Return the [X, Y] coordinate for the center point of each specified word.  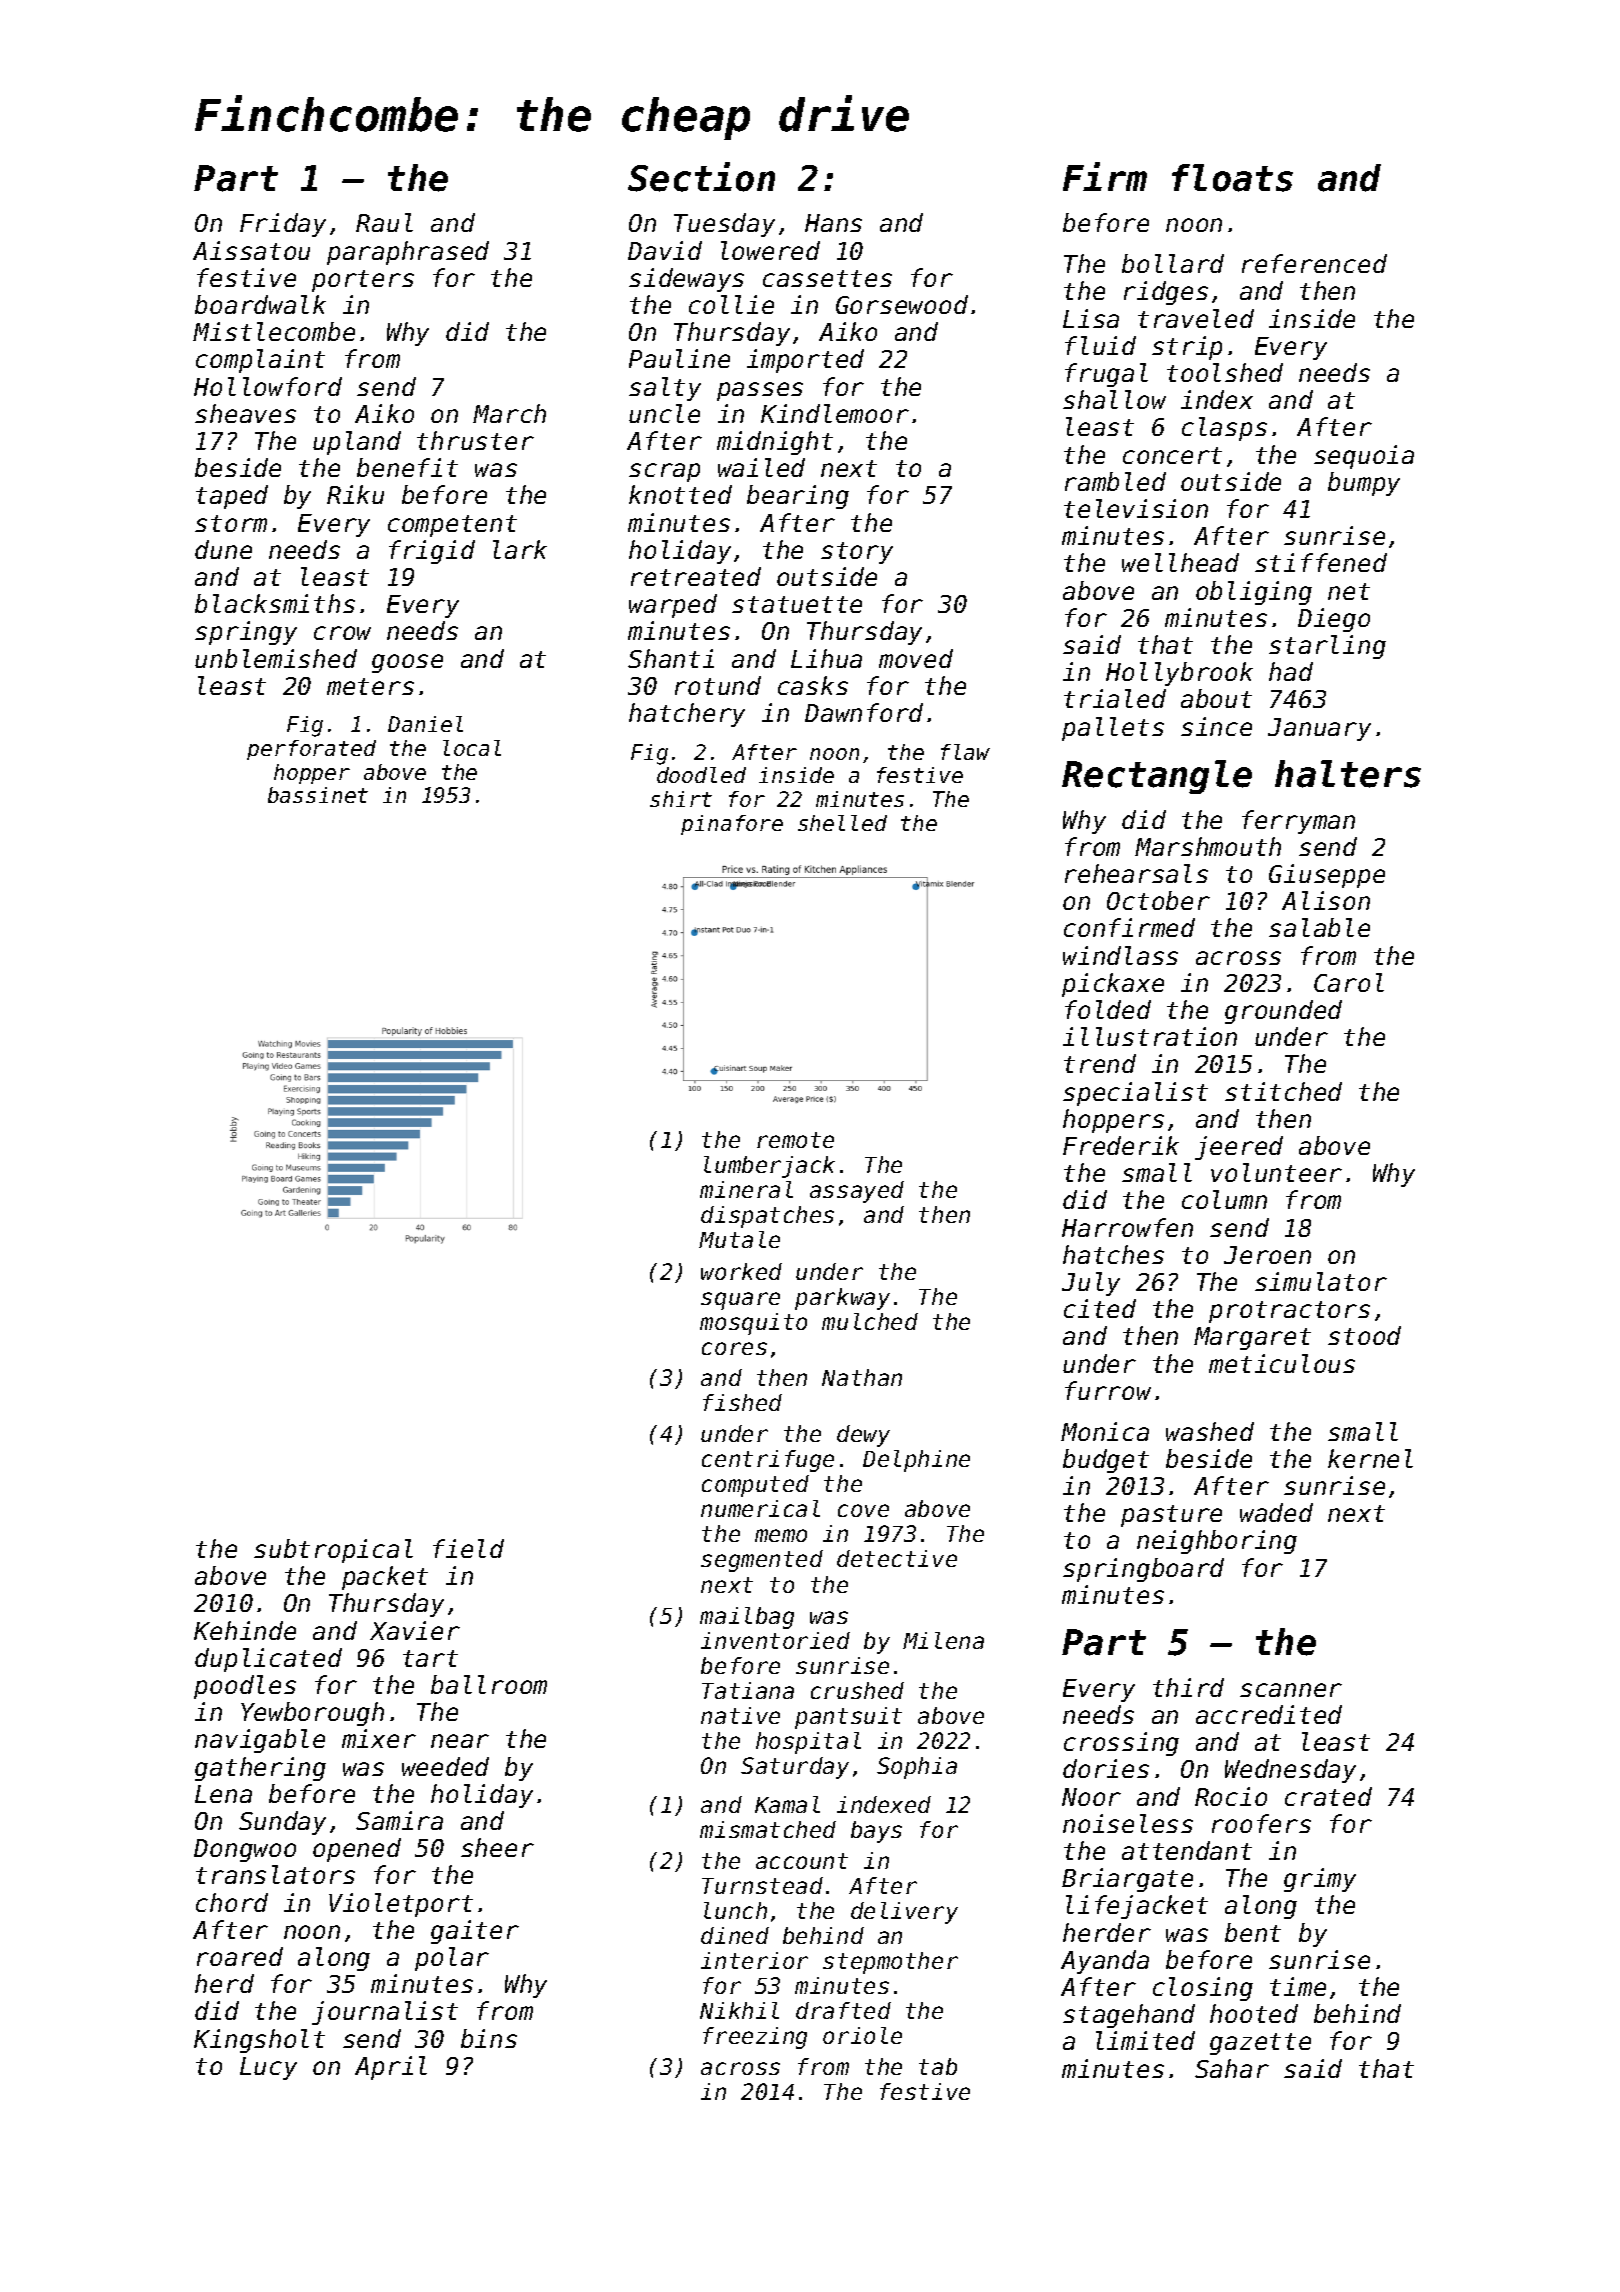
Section [701, 177]
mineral [746, 1189]
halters [1348, 774]
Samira [399, 1820]
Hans [833, 223]
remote [795, 1140]
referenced [1314, 263]
